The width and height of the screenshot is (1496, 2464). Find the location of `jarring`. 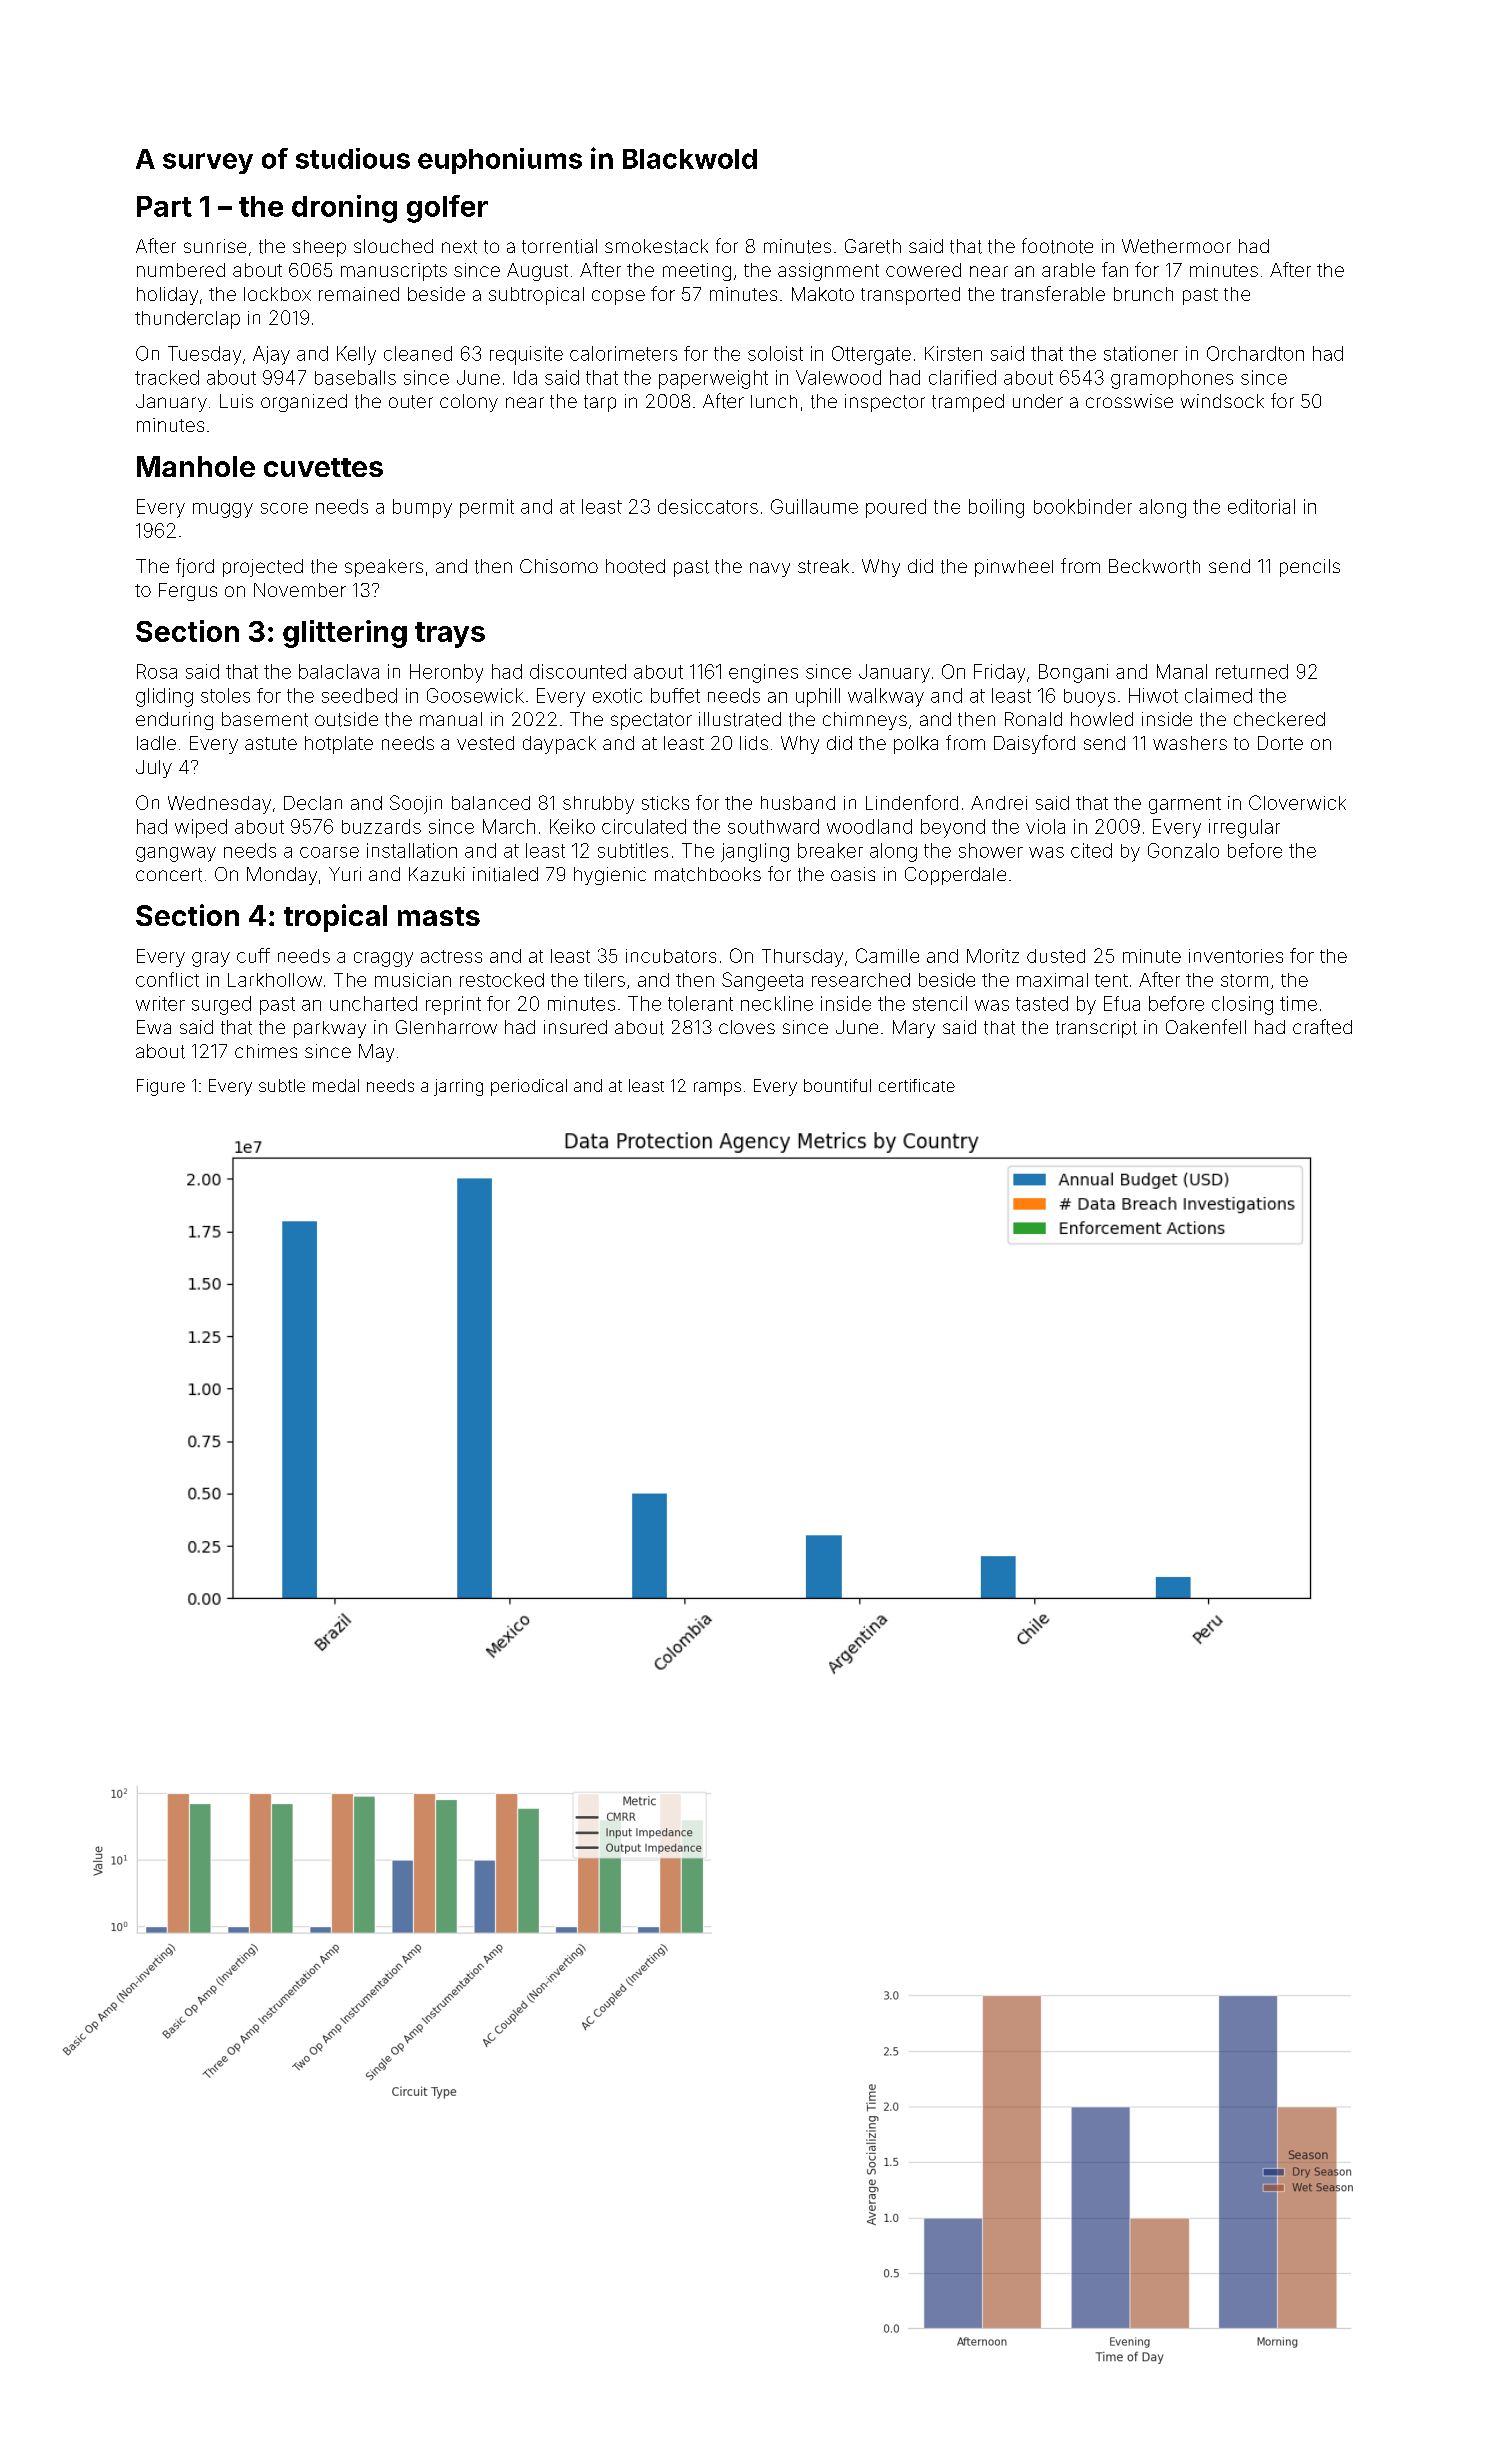

jarring is located at coordinates (458, 1087).
